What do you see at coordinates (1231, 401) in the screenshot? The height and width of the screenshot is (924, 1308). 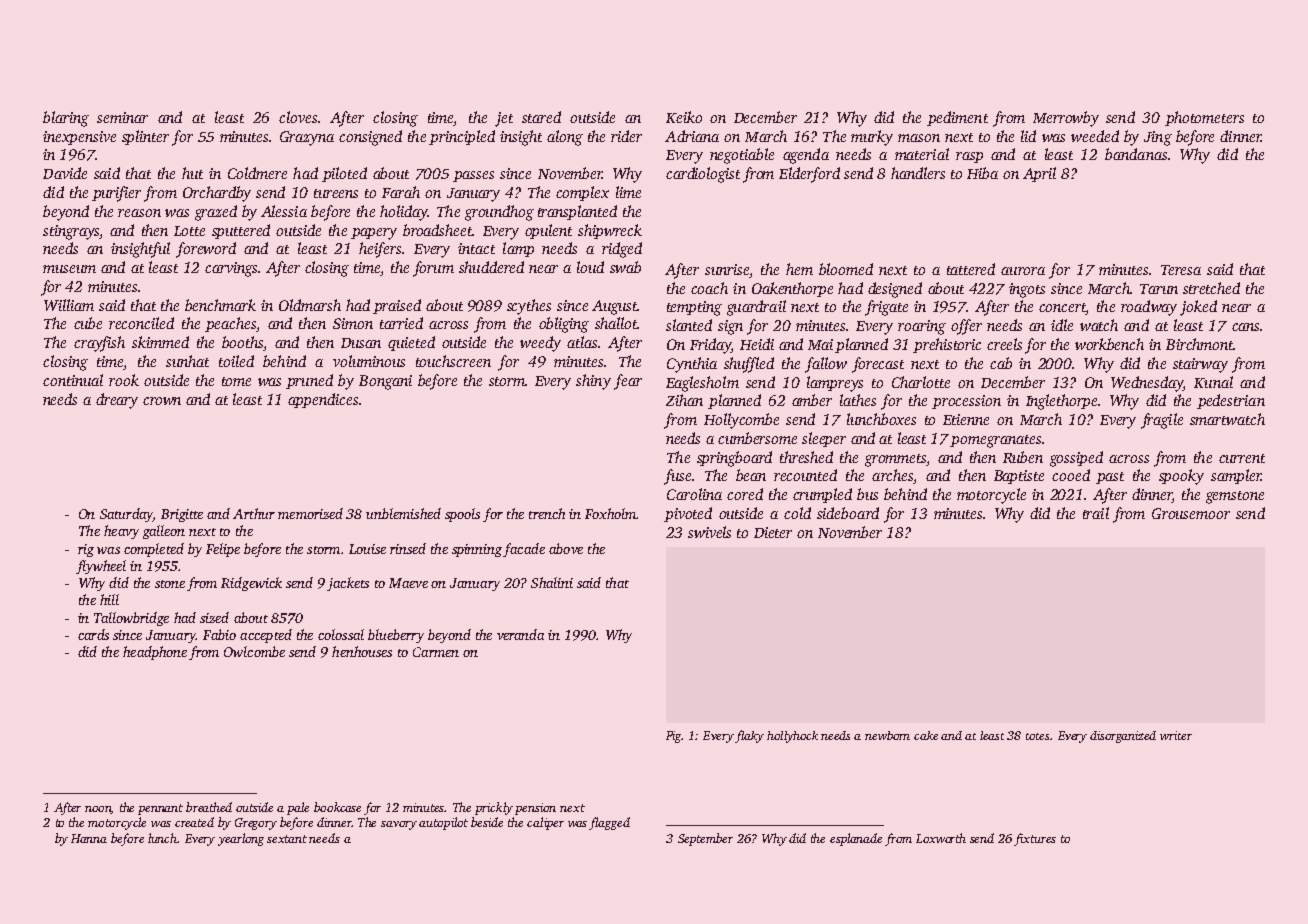 I see `pedestrian` at bounding box center [1231, 401].
